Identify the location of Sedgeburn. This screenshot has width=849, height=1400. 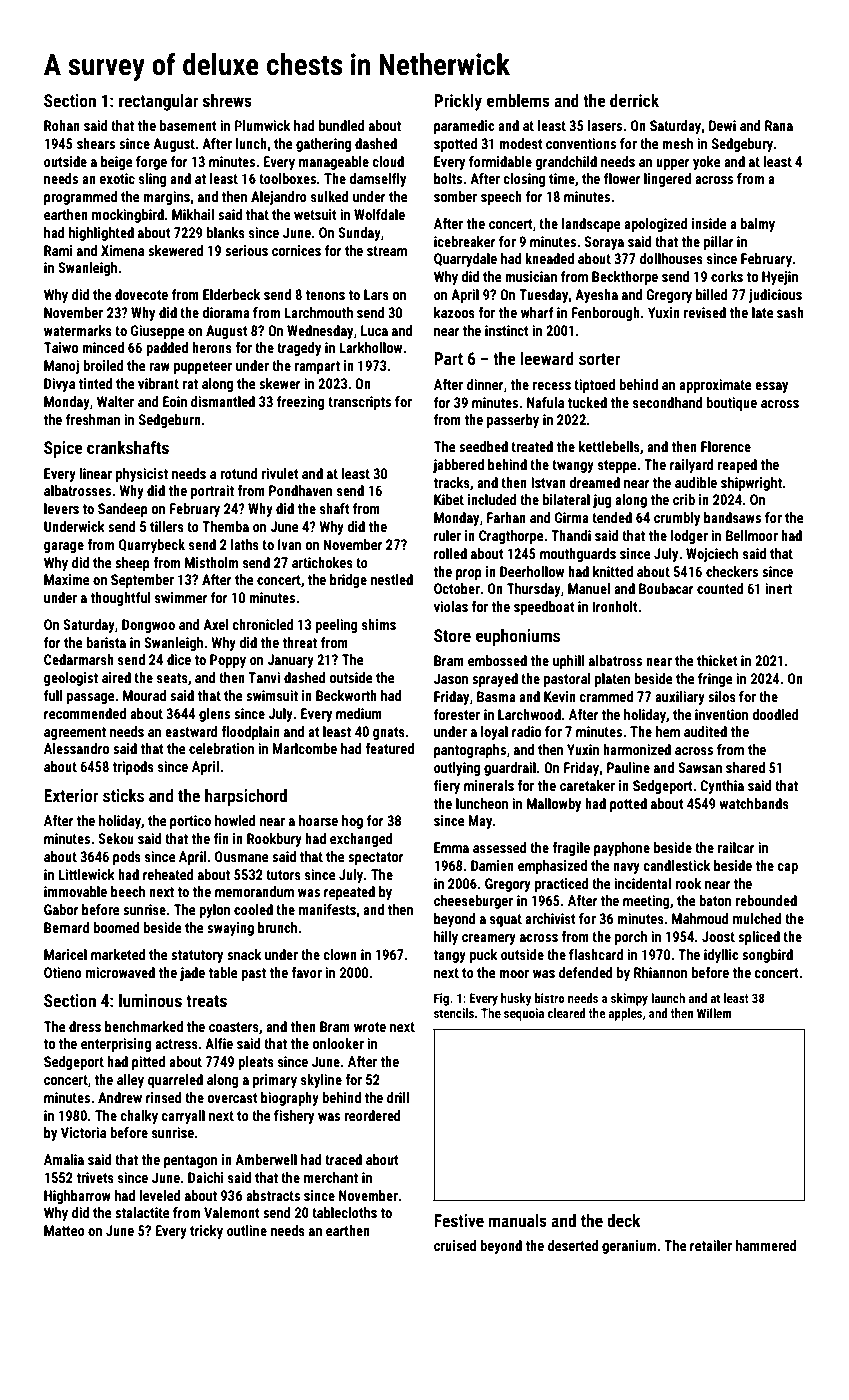
(170, 421).
